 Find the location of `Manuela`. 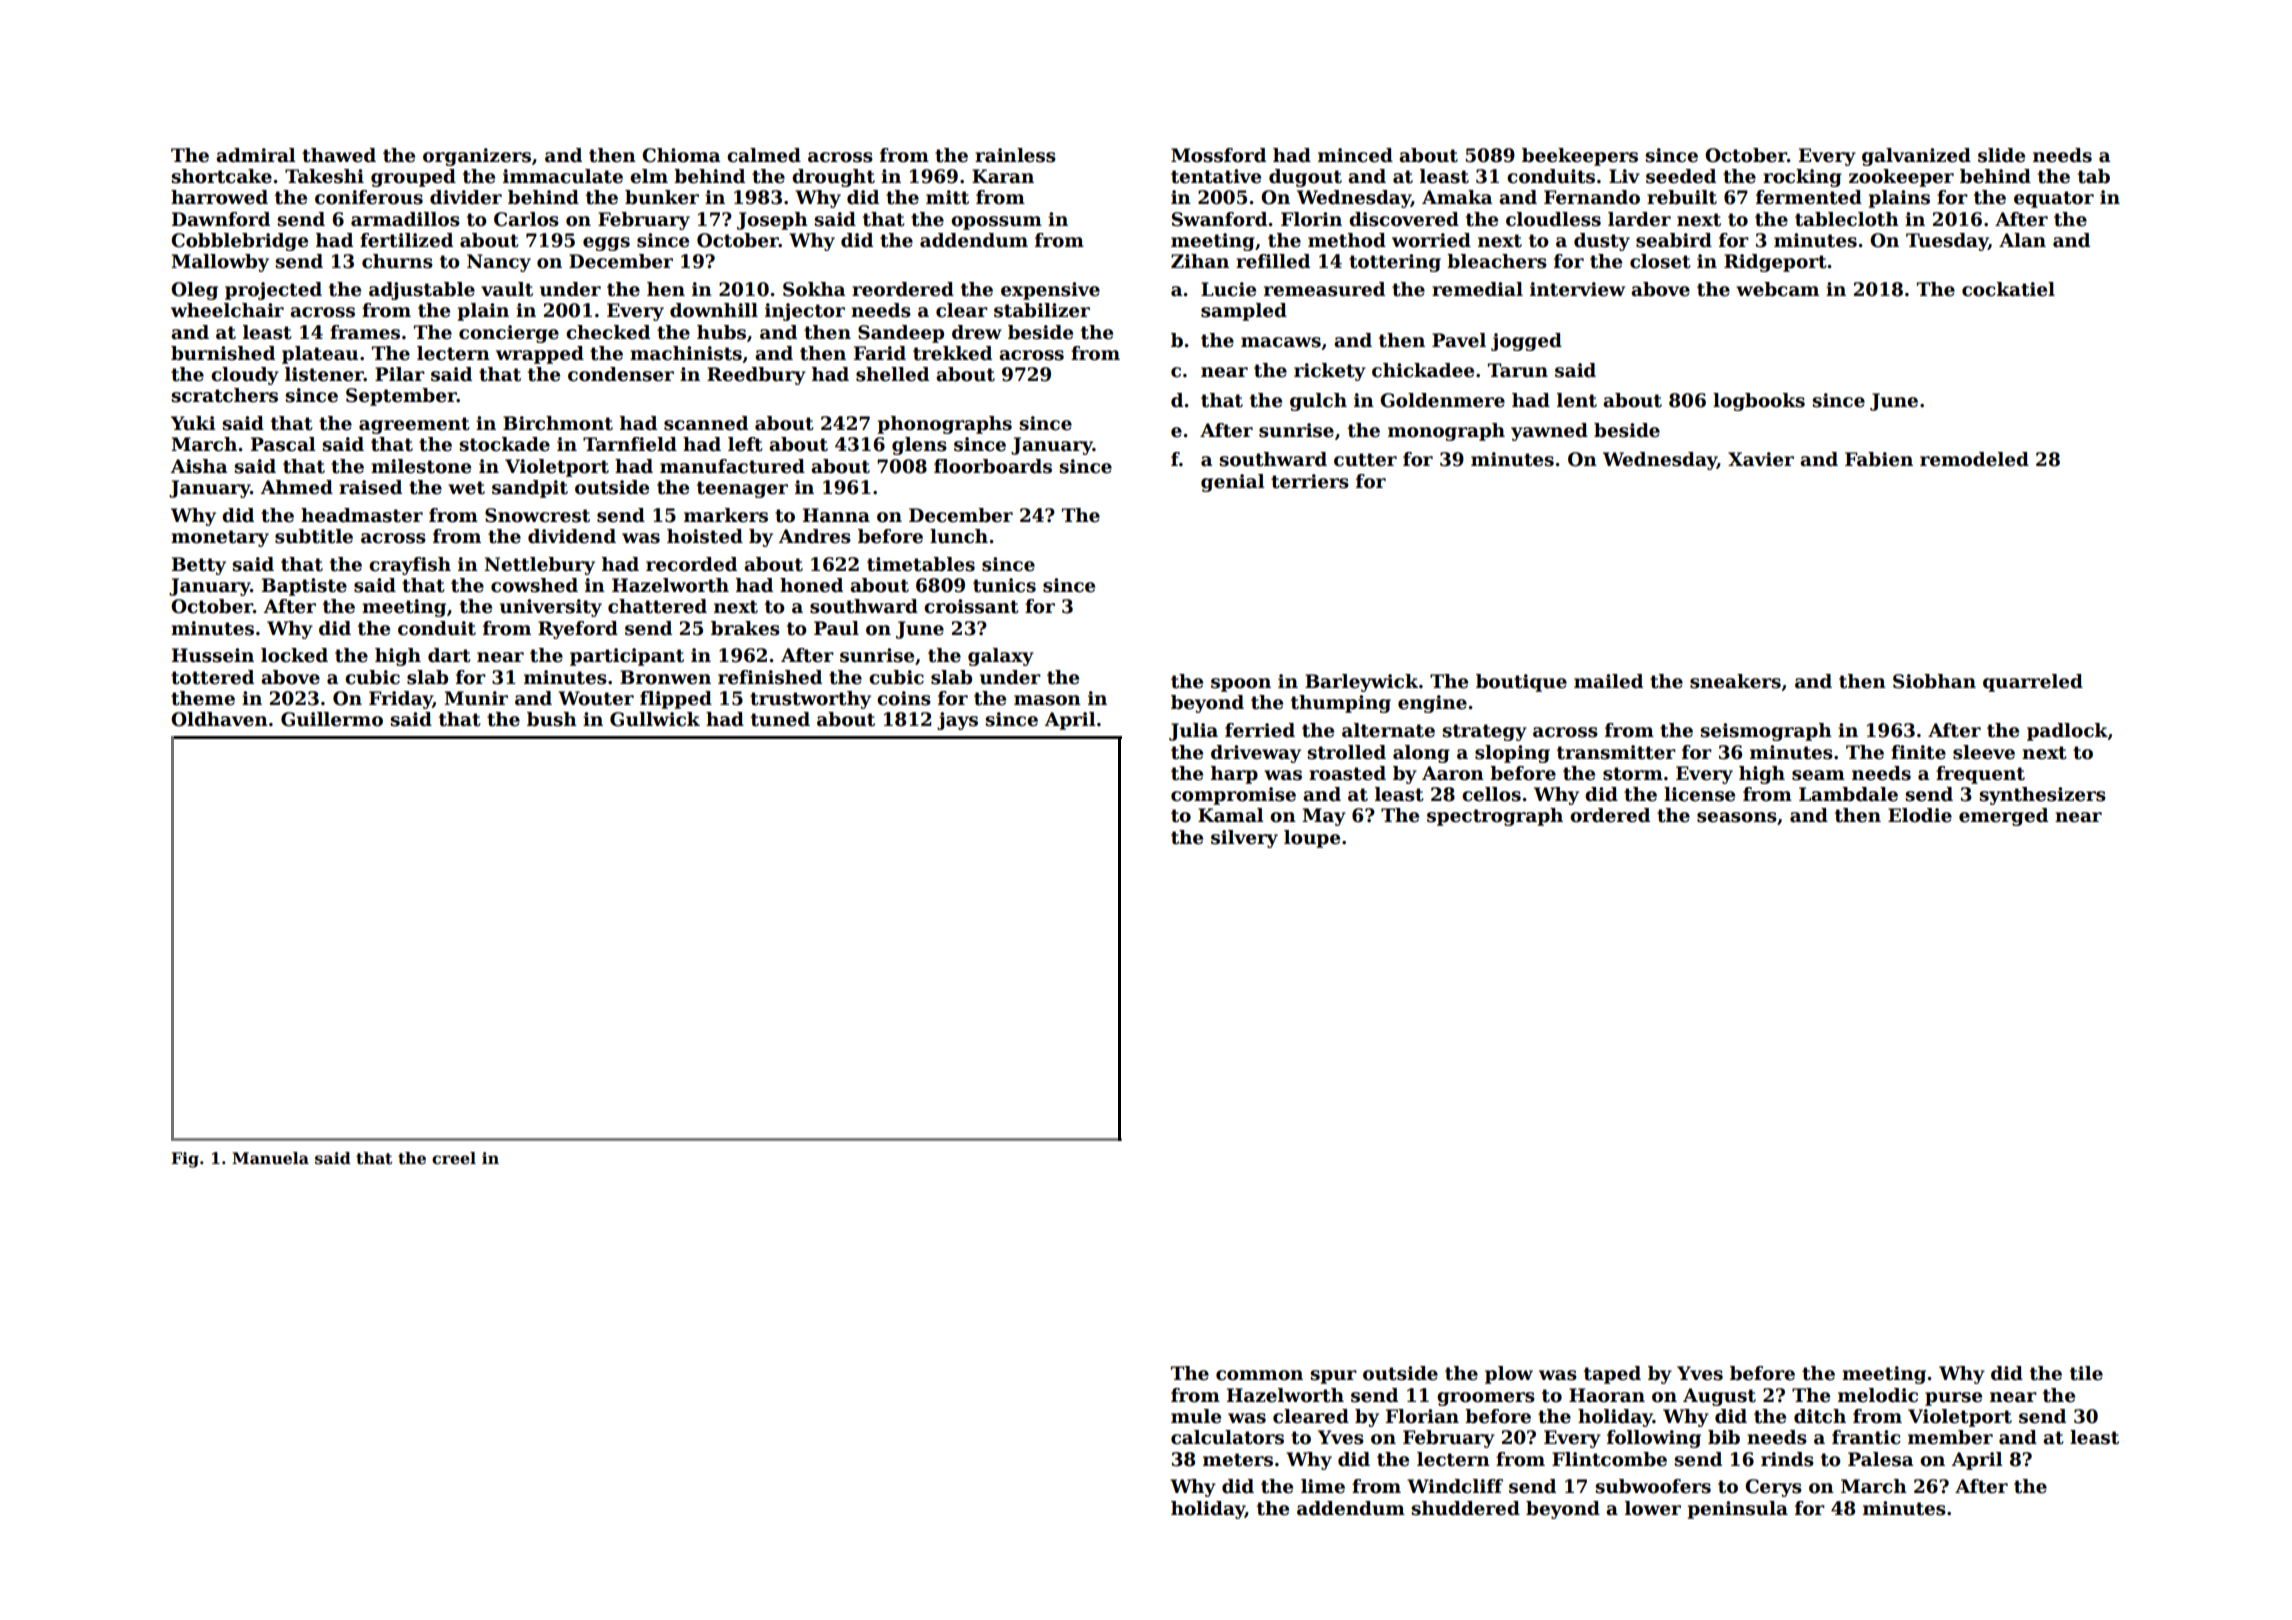

Manuela is located at coordinates (270, 1158).
